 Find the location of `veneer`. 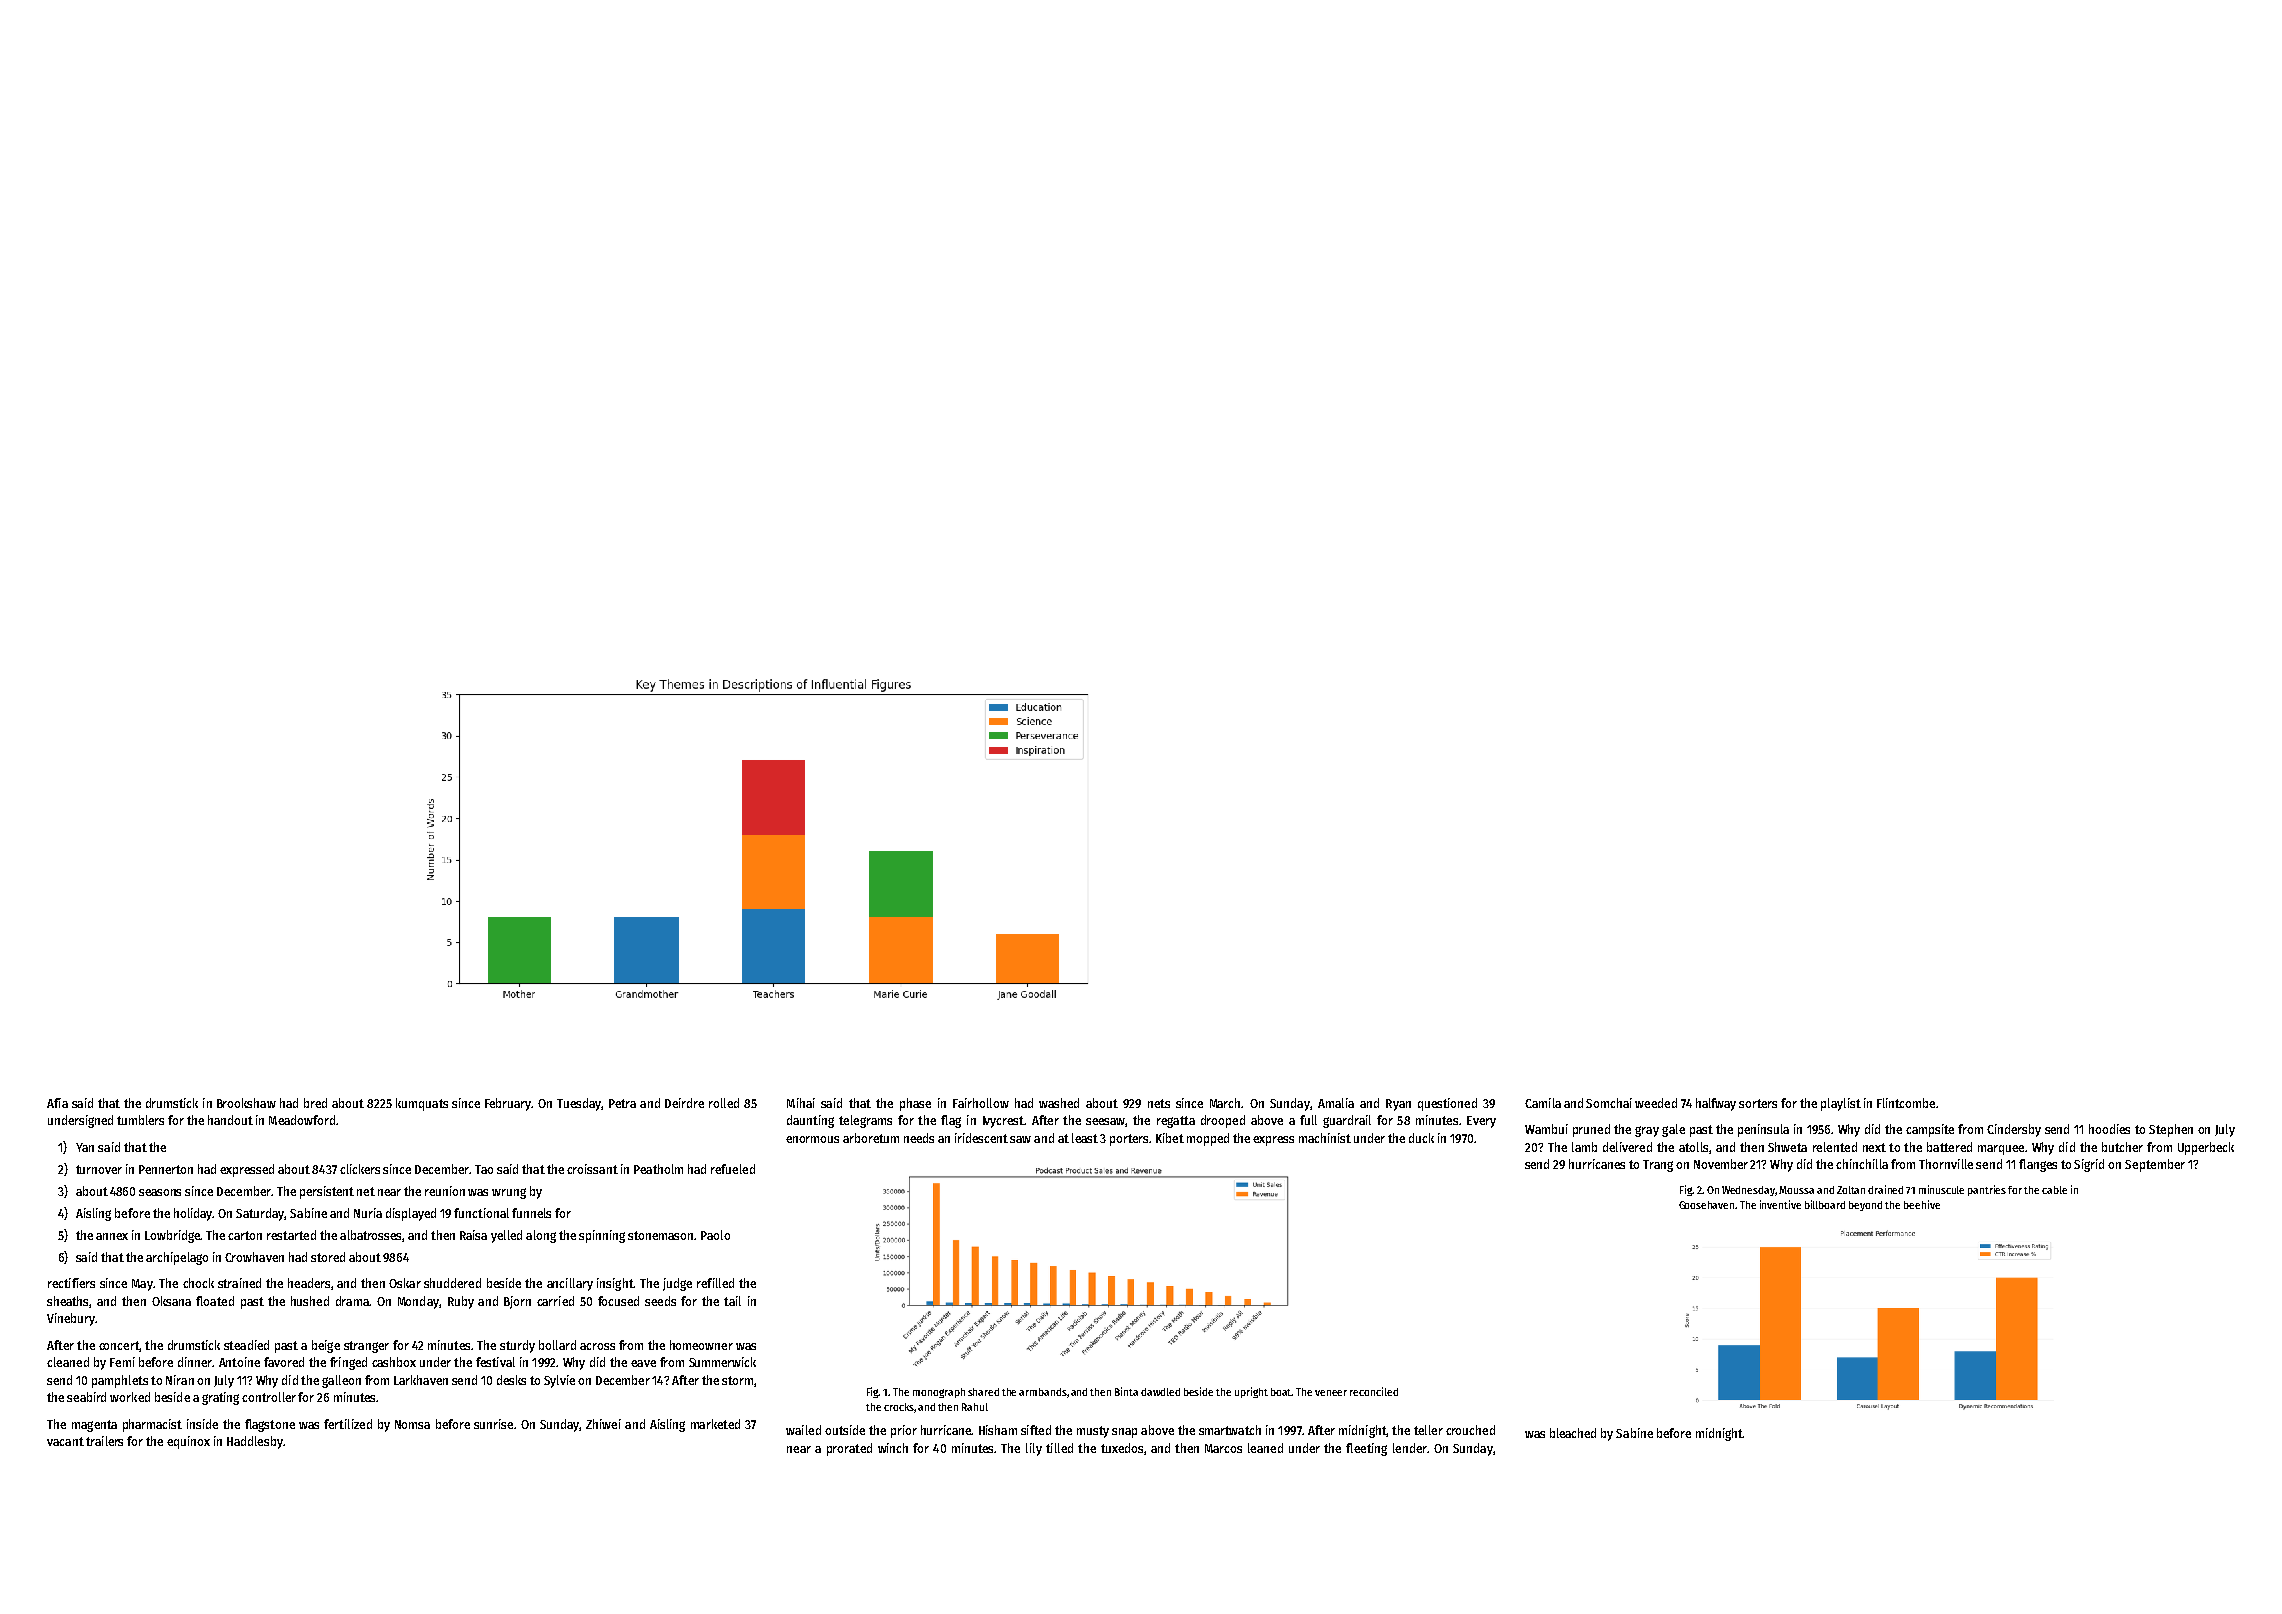

veneer is located at coordinates (1331, 1393).
